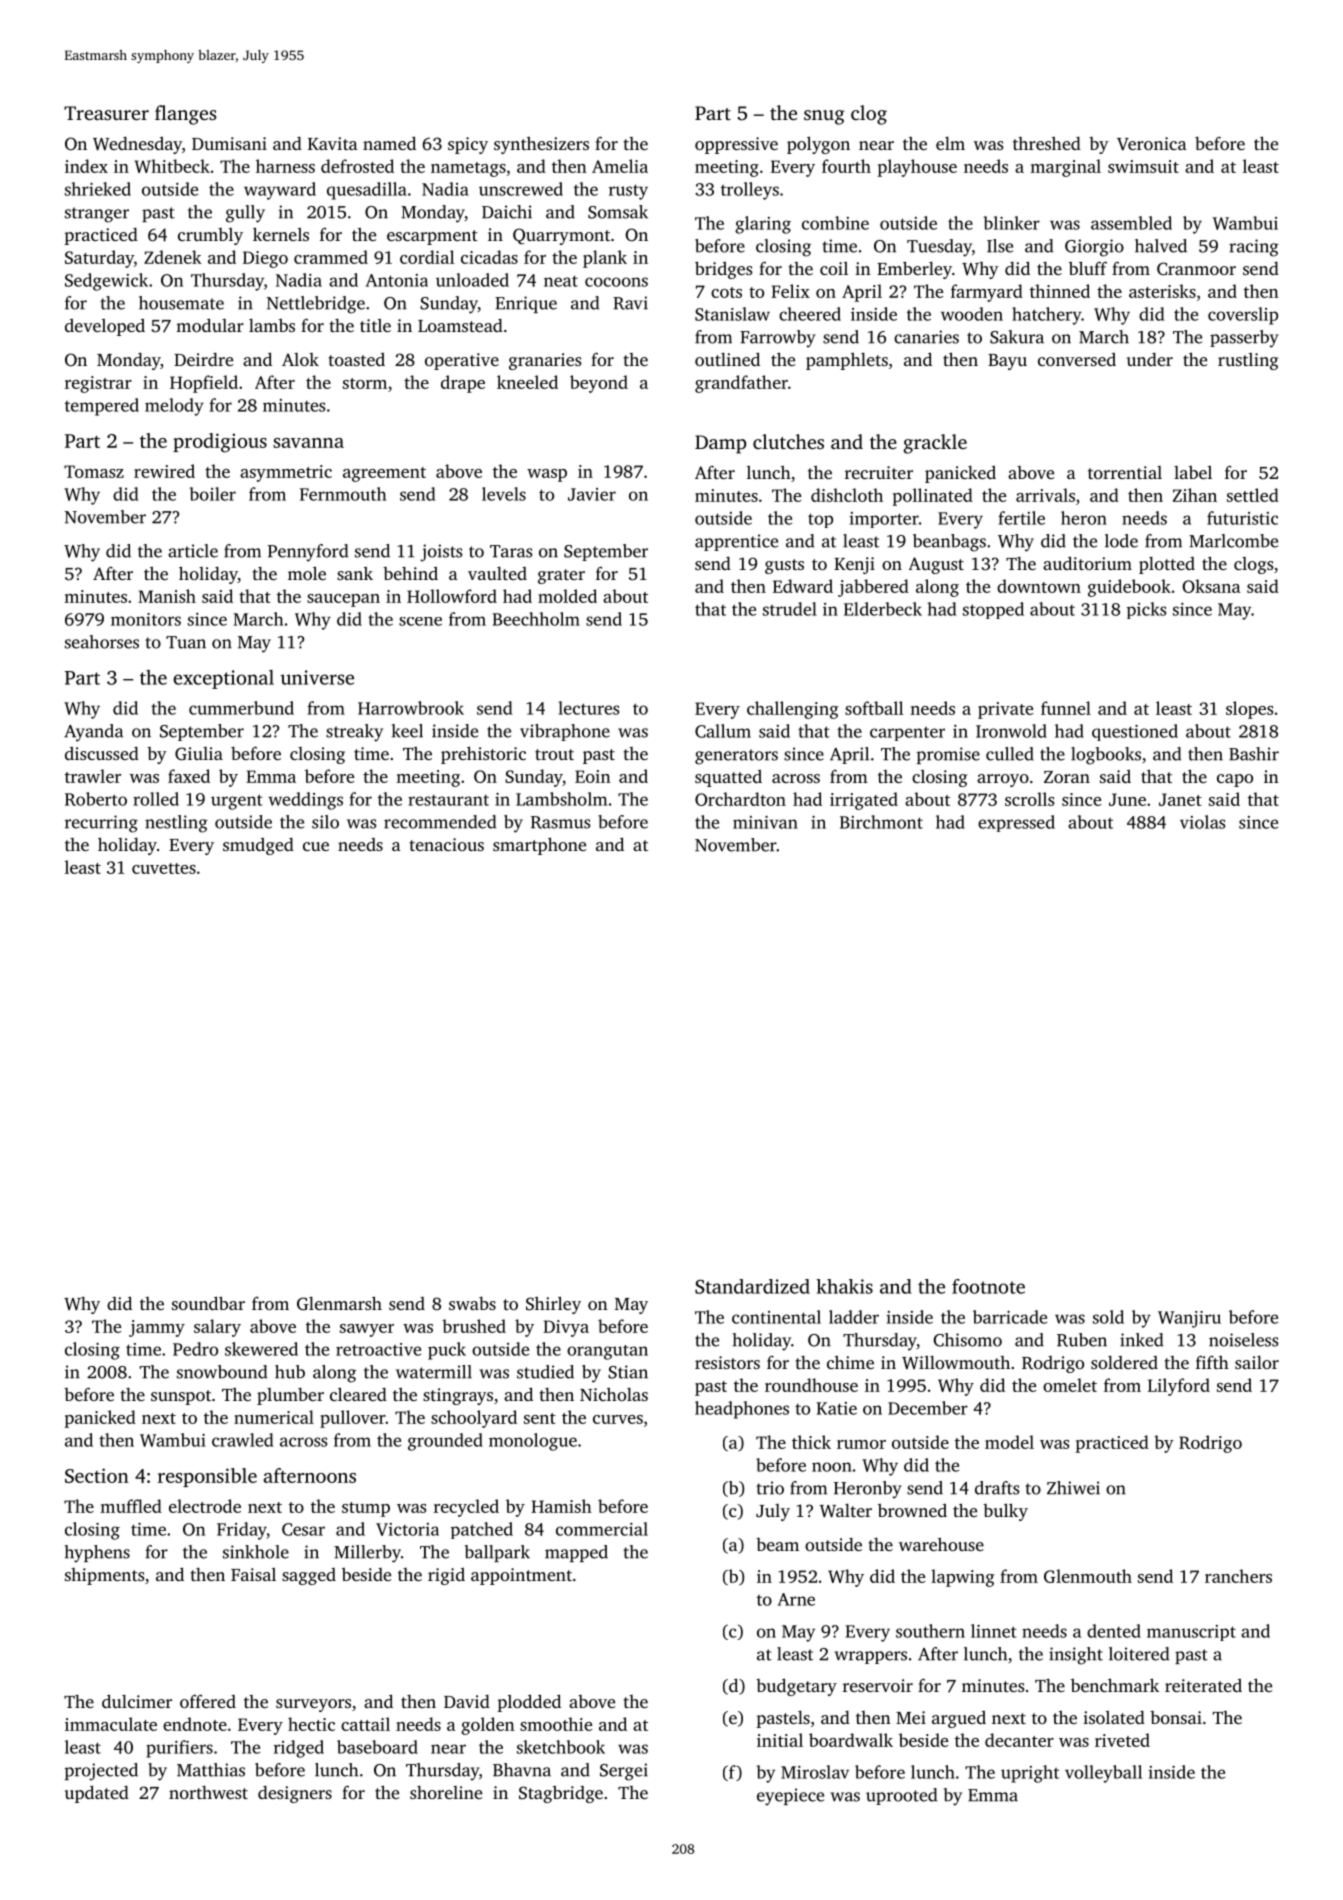 The image size is (1343, 1900). I want to click on eyepiece, so click(790, 1797).
